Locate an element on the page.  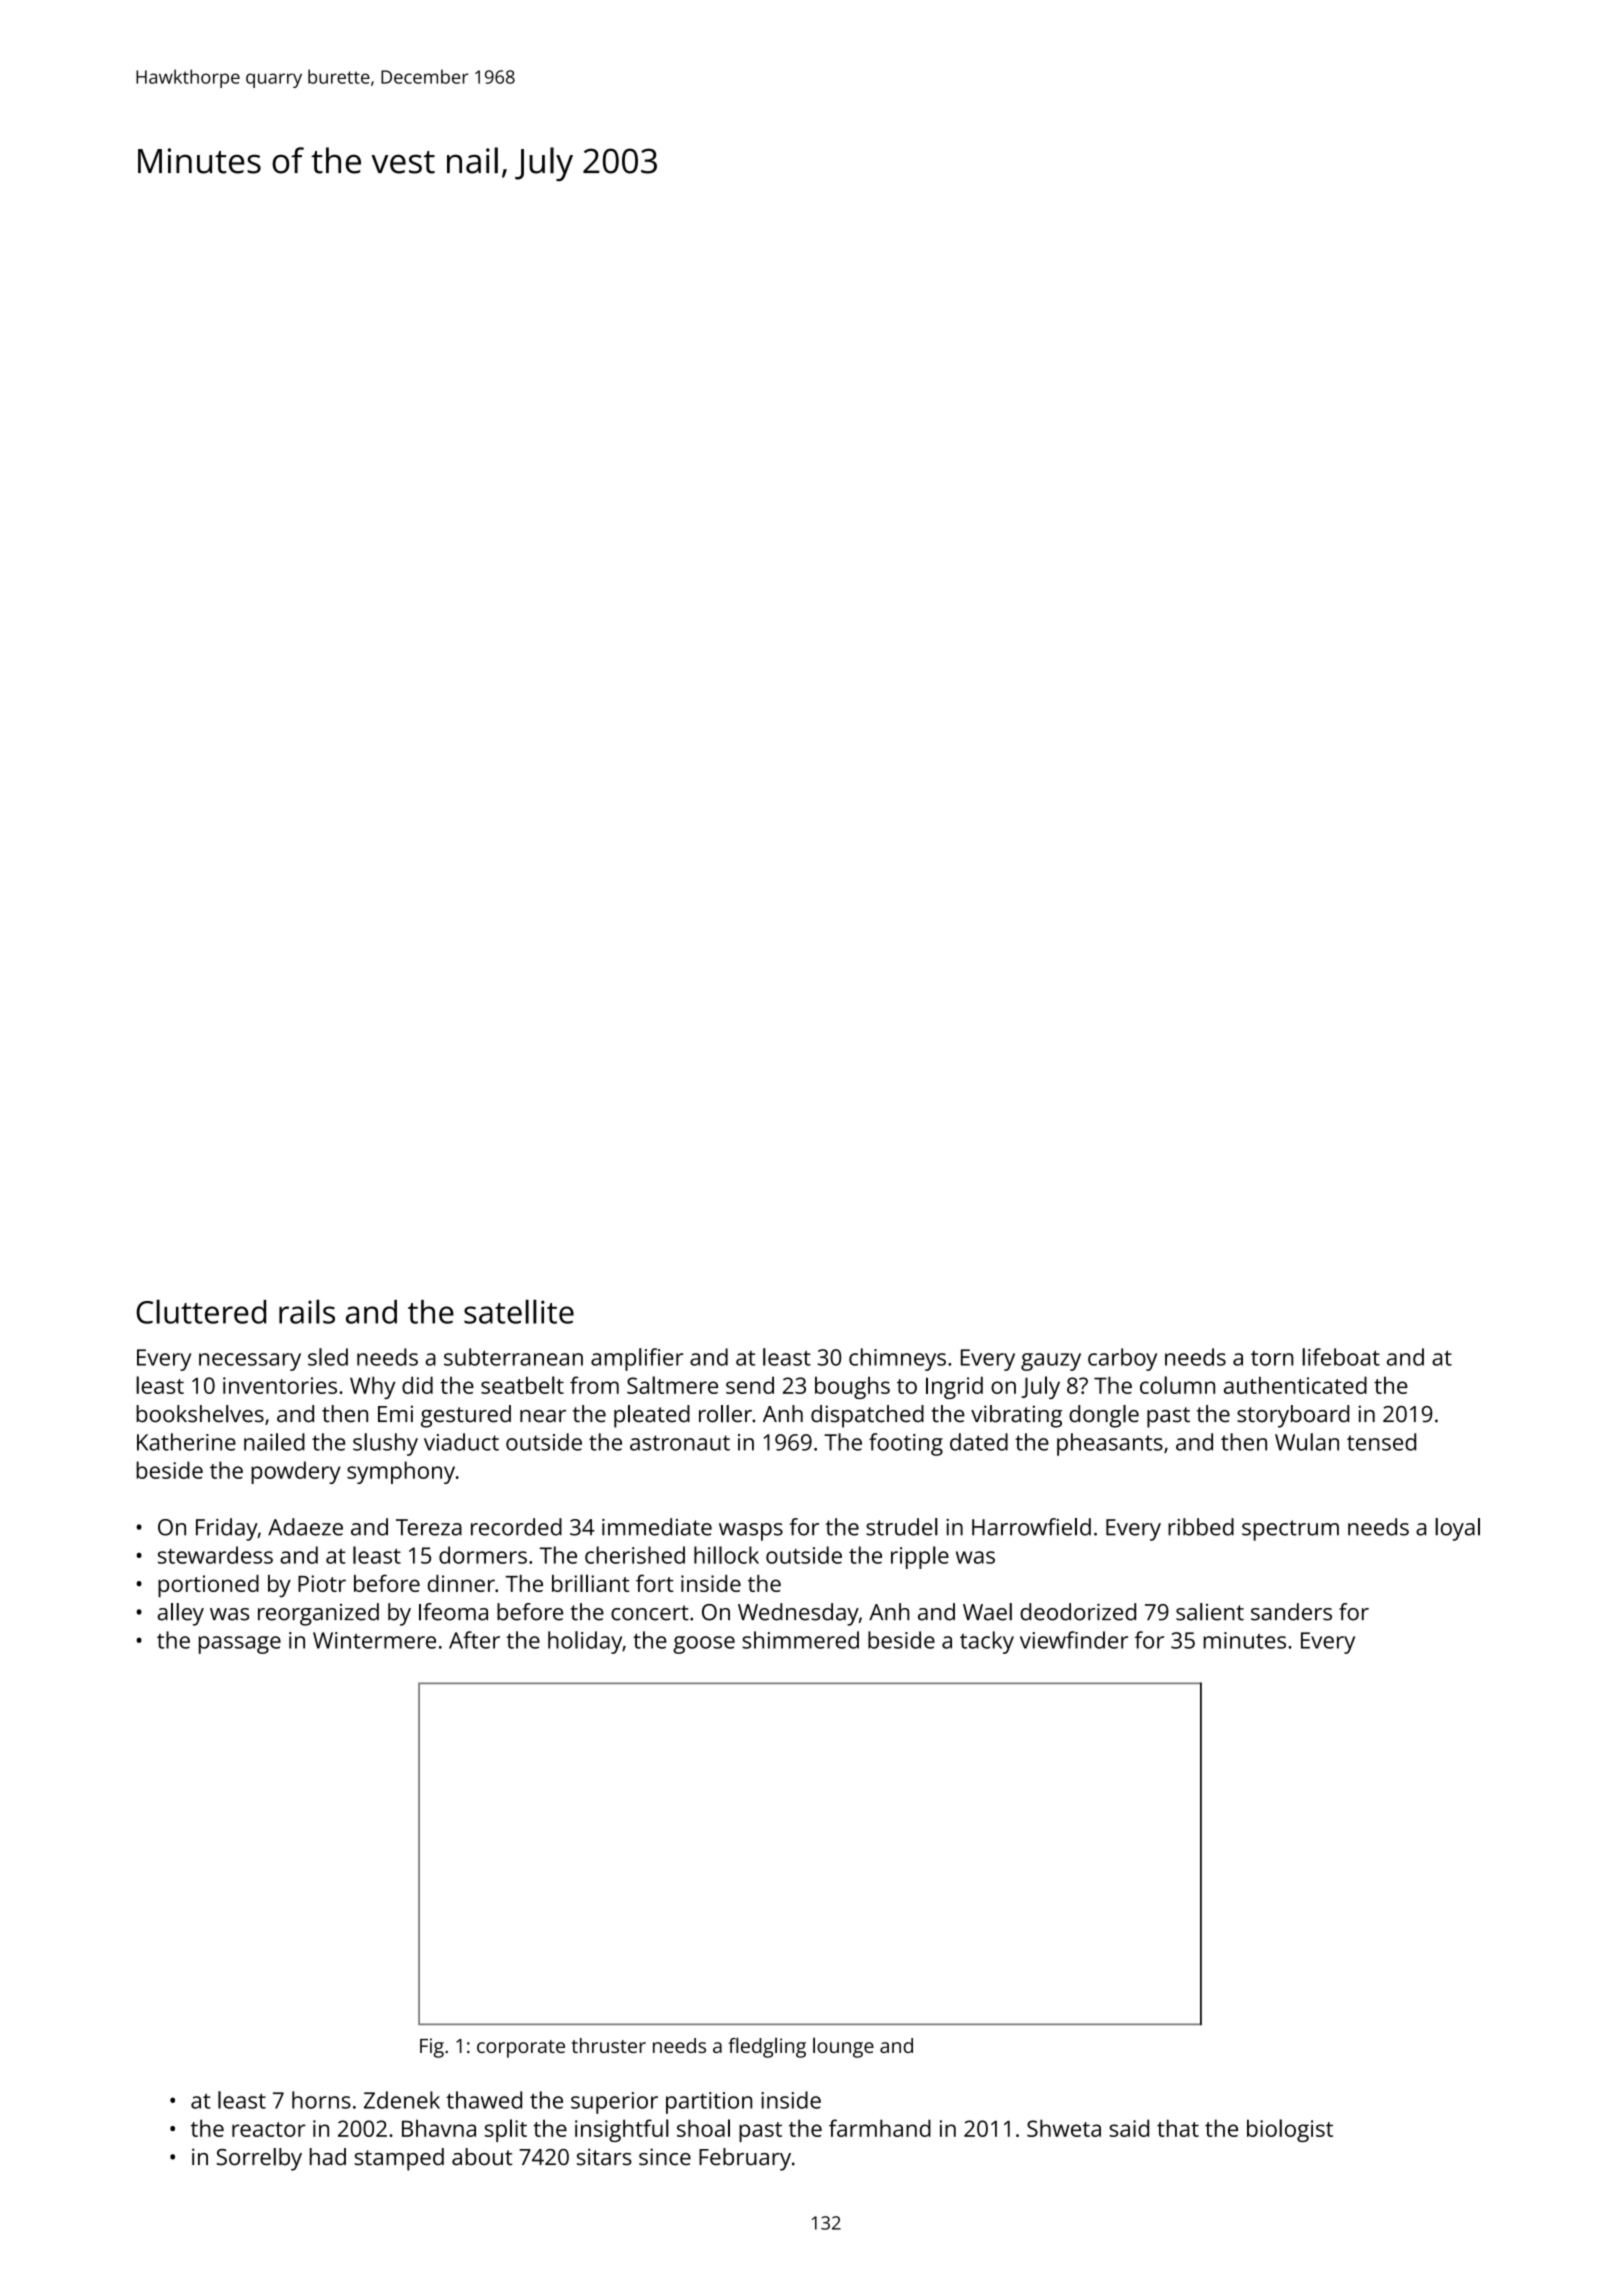
satellite is located at coordinates (519, 1311).
